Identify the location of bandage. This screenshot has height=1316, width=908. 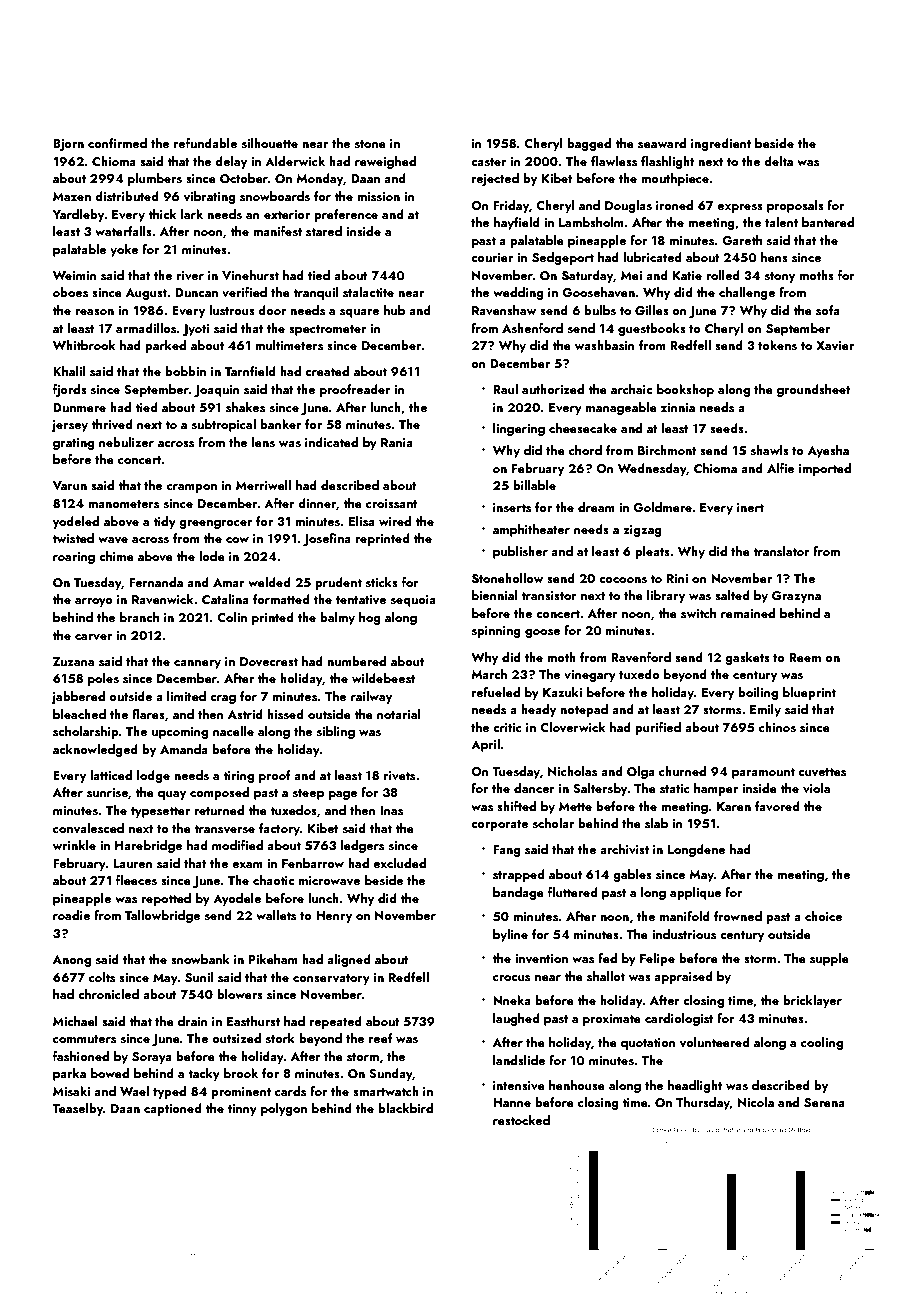
(518, 893).
